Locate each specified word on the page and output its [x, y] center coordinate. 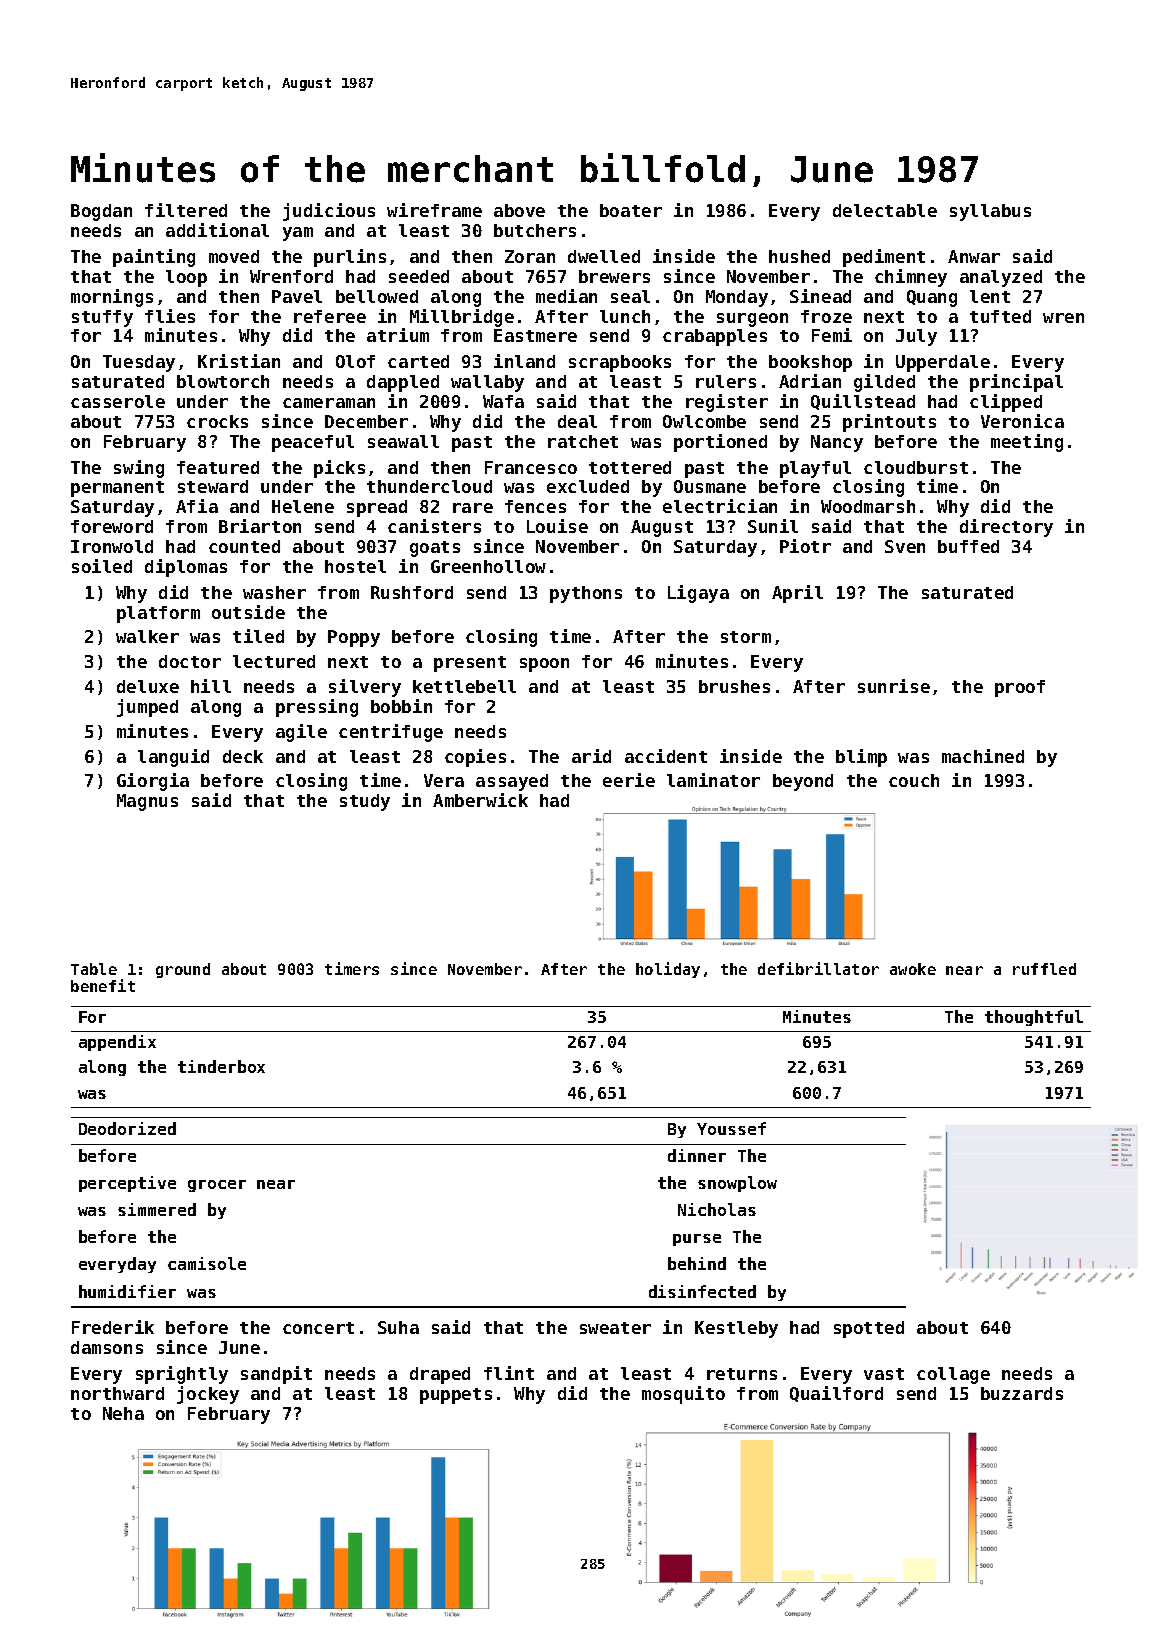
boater [631, 210]
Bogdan [101, 212]
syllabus [990, 212]
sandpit [276, 1375]
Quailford [836, 1394]
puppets [456, 1396]
